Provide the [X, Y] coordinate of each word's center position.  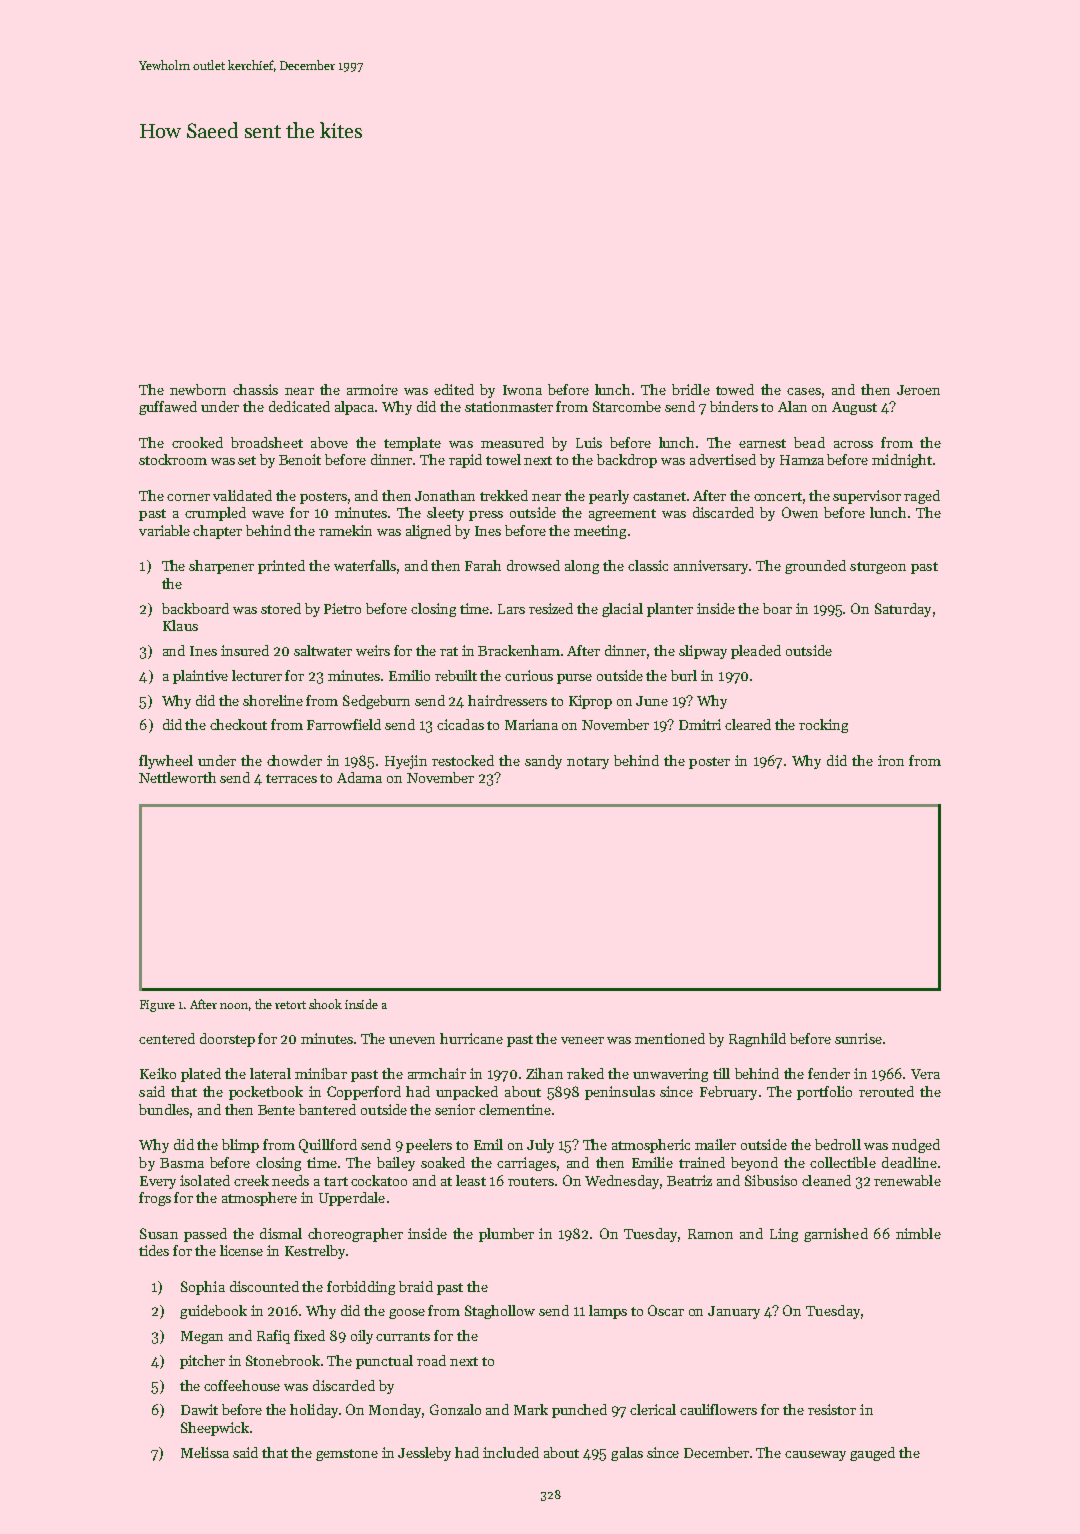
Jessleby [424, 1454]
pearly [609, 497]
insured [245, 650]
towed [735, 389]
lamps [608, 1312]
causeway [815, 1456]
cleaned [826, 1180]
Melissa [205, 1452]
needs [290, 1180]
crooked [197, 442]
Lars [511, 609]
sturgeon [878, 568]
